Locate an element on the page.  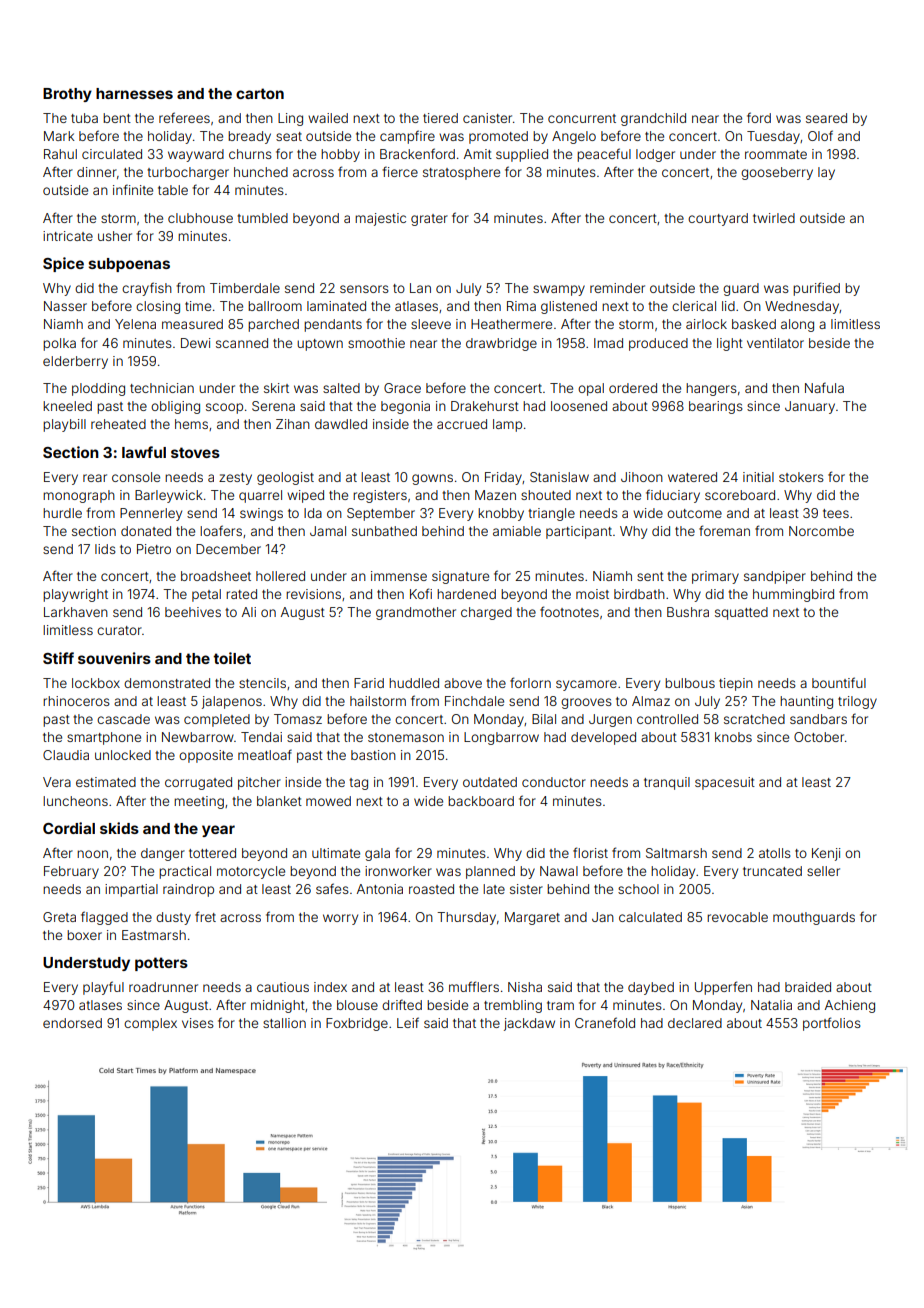
Bushra is located at coordinates (688, 612).
